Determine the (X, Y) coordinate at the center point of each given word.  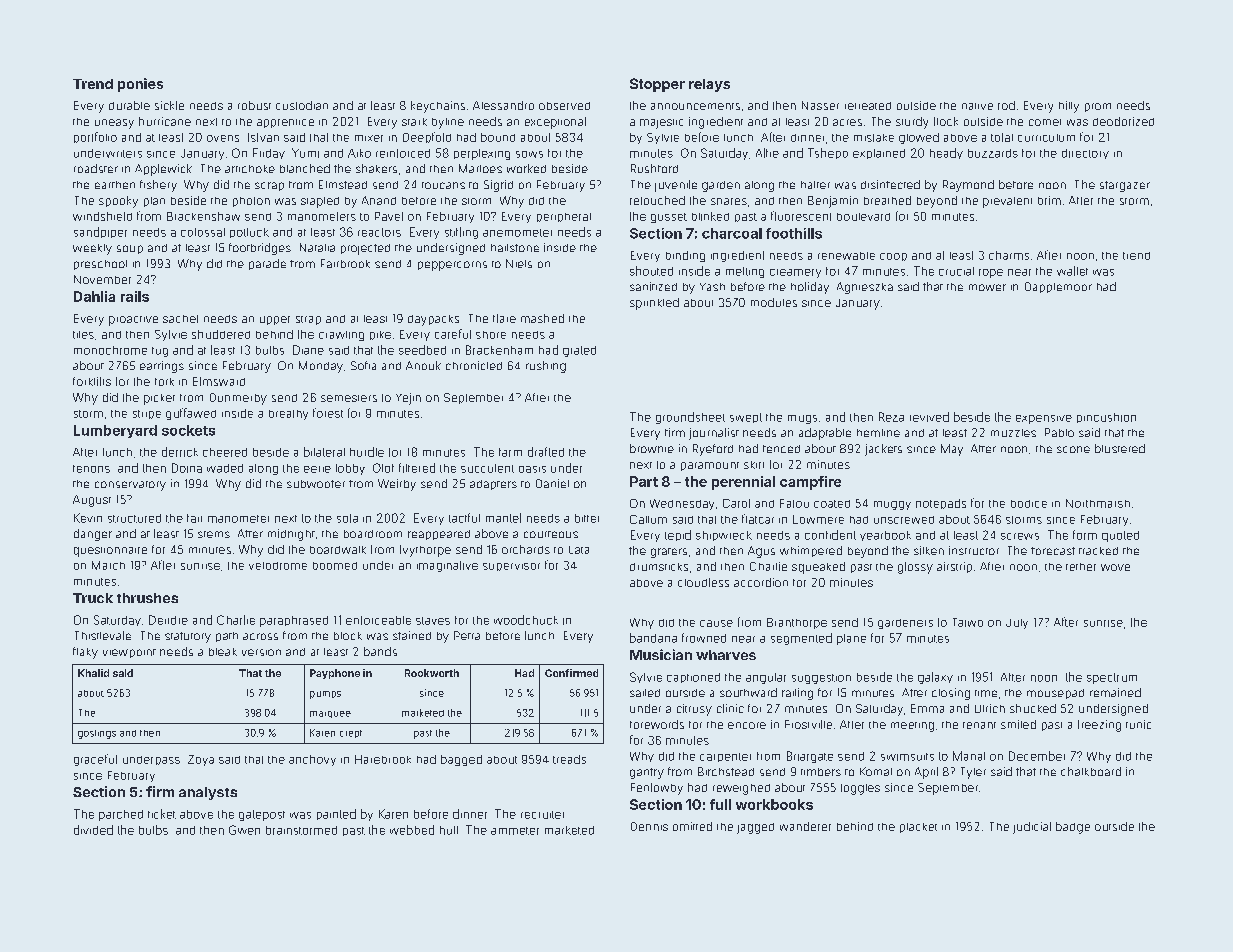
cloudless (703, 582)
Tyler (973, 773)
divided (93, 830)
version (261, 652)
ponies (140, 85)
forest (328, 413)
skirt (754, 465)
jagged (755, 828)
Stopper (657, 85)
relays (709, 85)
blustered (1120, 448)
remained (1115, 692)
